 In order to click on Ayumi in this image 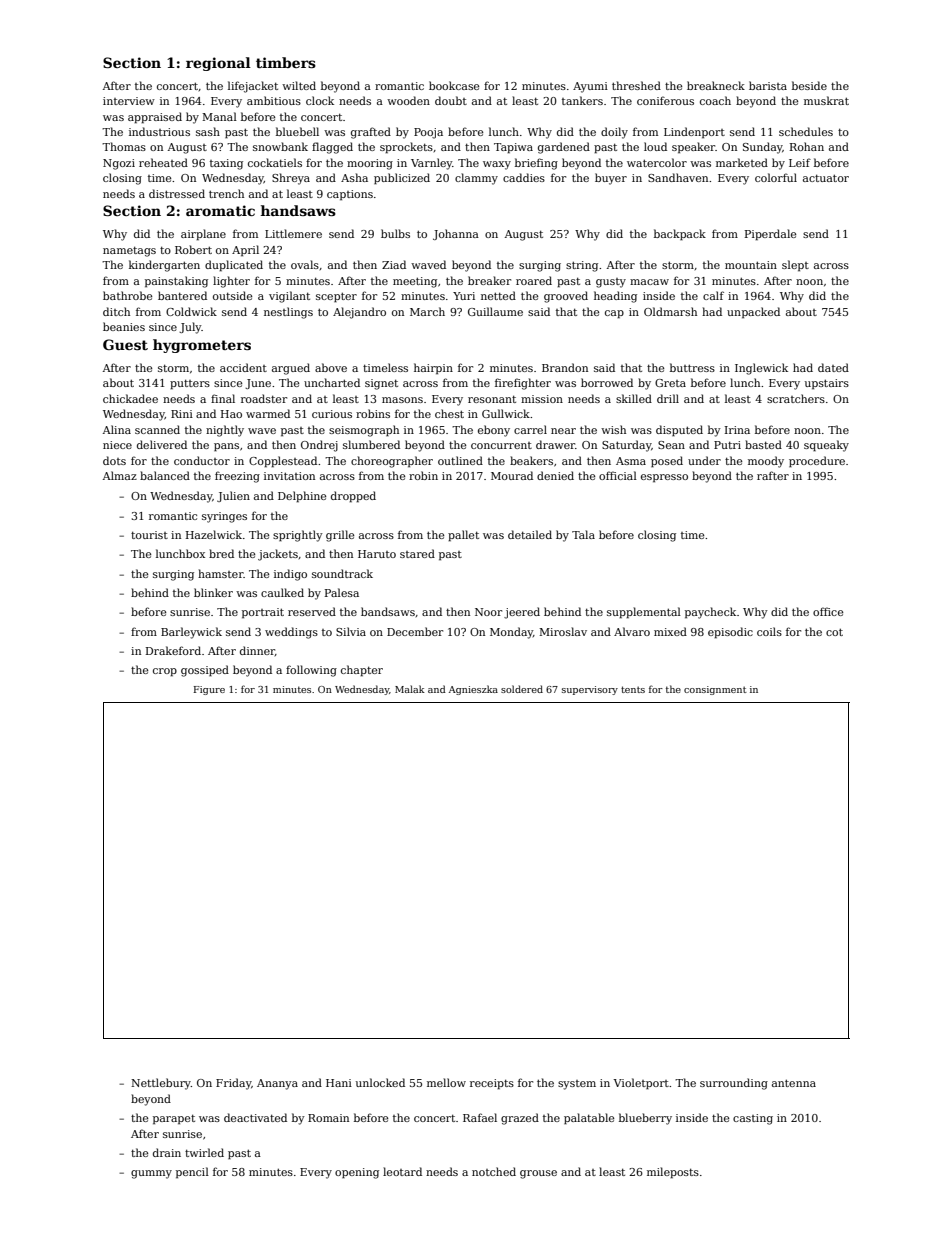, I will do `click(590, 87)`.
